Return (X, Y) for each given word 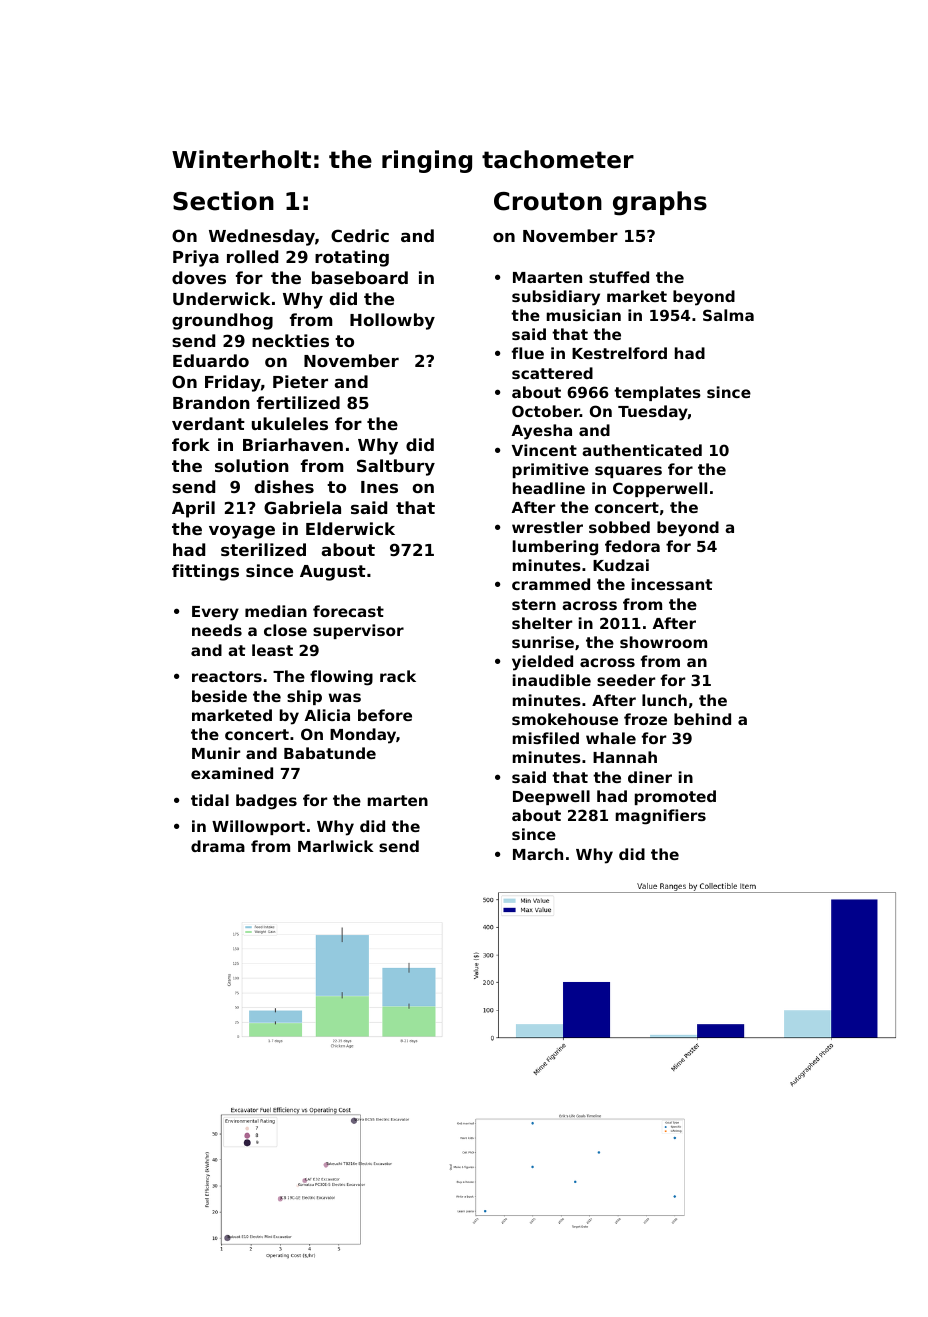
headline (549, 488)
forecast (348, 611)
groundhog (222, 321)
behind (702, 719)
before (385, 715)
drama (218, 846)
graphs (660, 203)
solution (252, 465)
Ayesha (542, 432)
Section (223, 201)
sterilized (263, 549)
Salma (728, 315)
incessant (672, 584)
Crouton (548, 201)
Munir (216, 753)
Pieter (300, 381)
